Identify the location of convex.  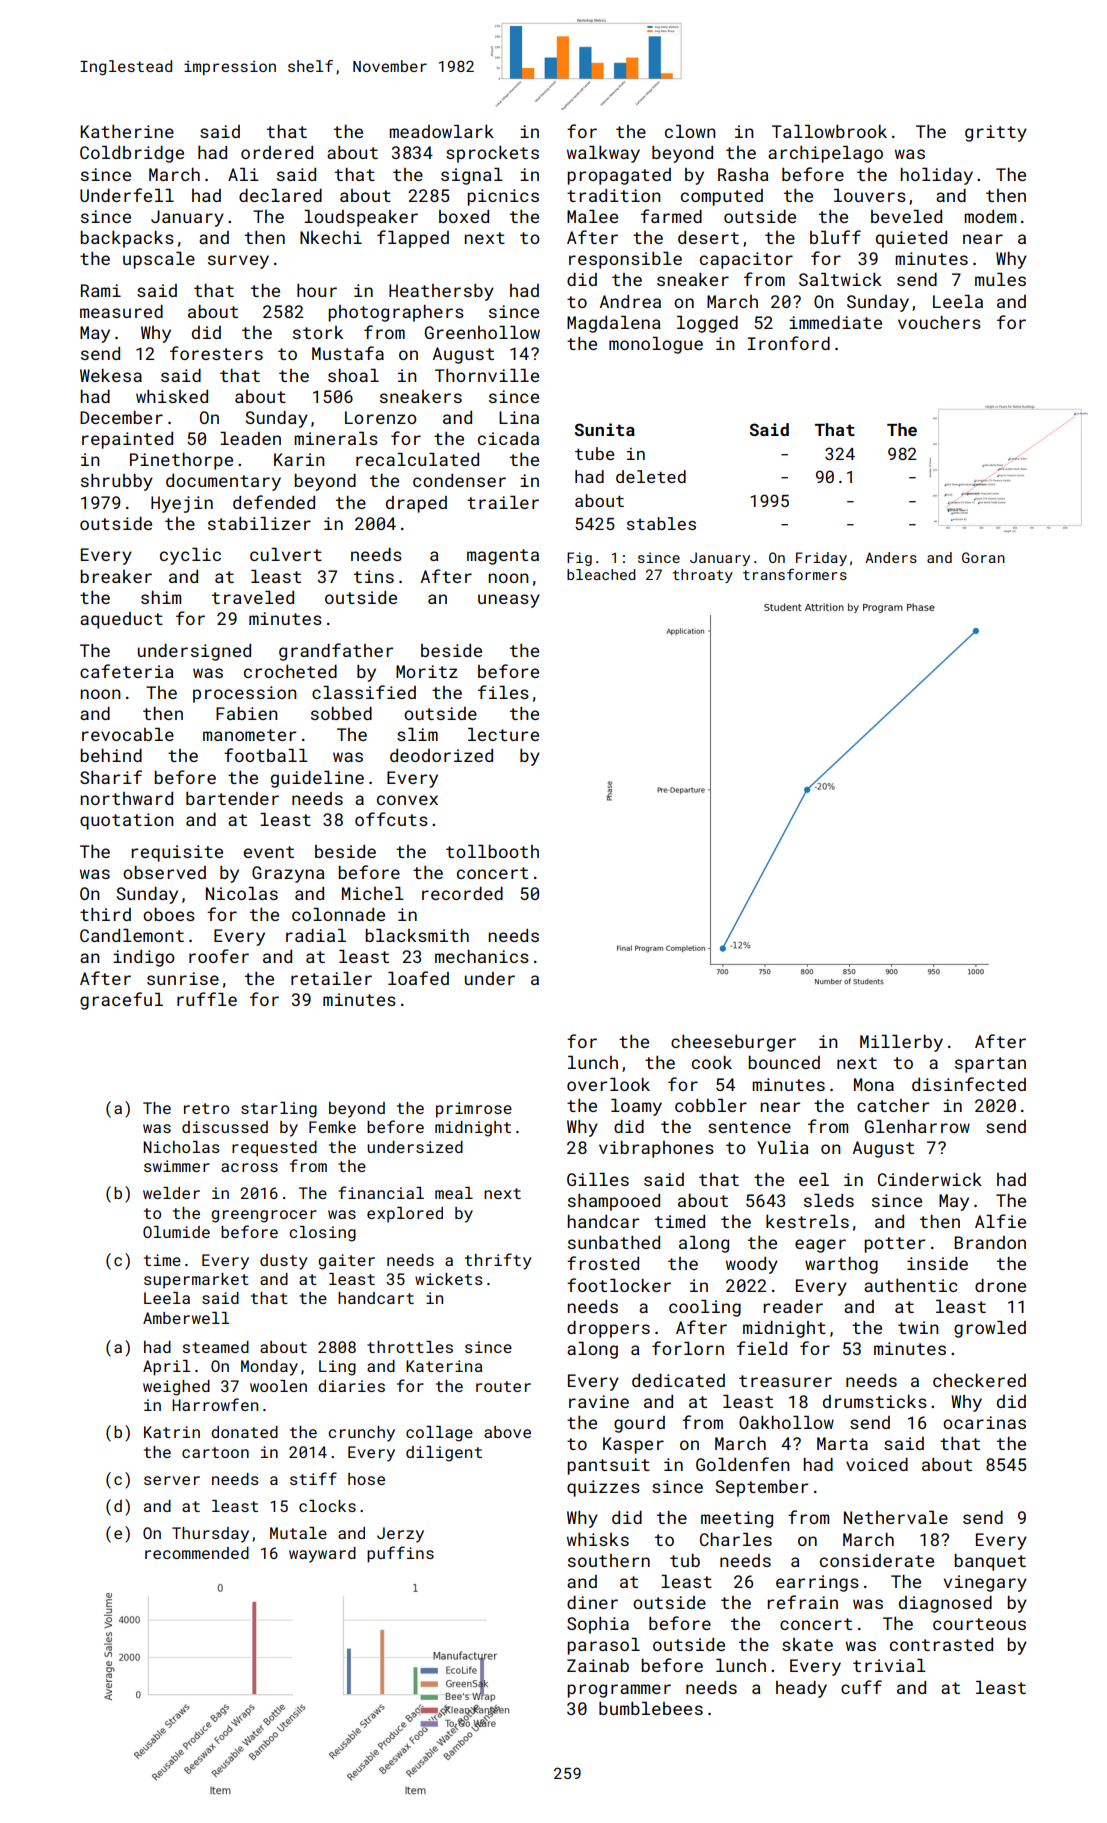
(407, 800).
